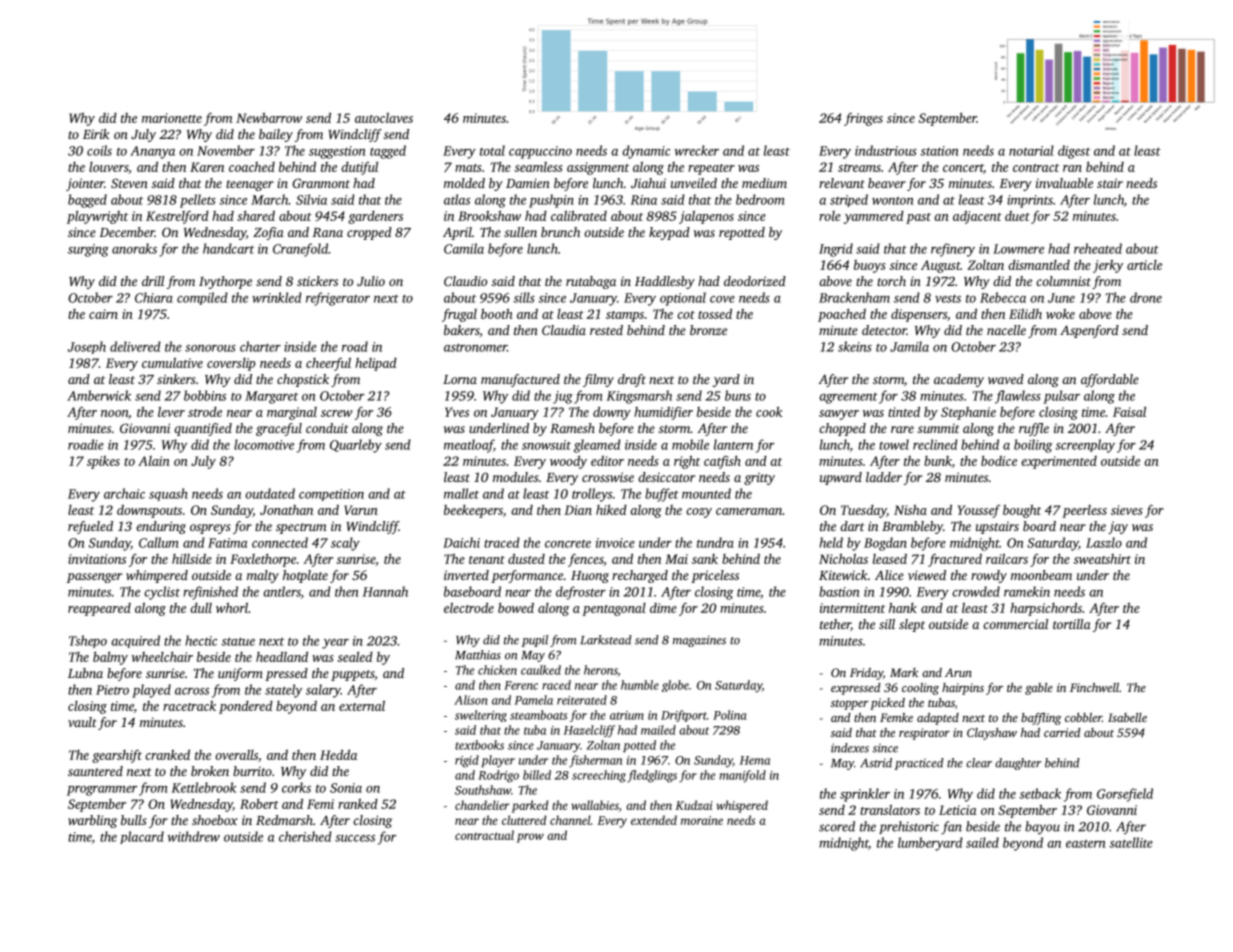  I want to click on surging, so click(88, 250).
